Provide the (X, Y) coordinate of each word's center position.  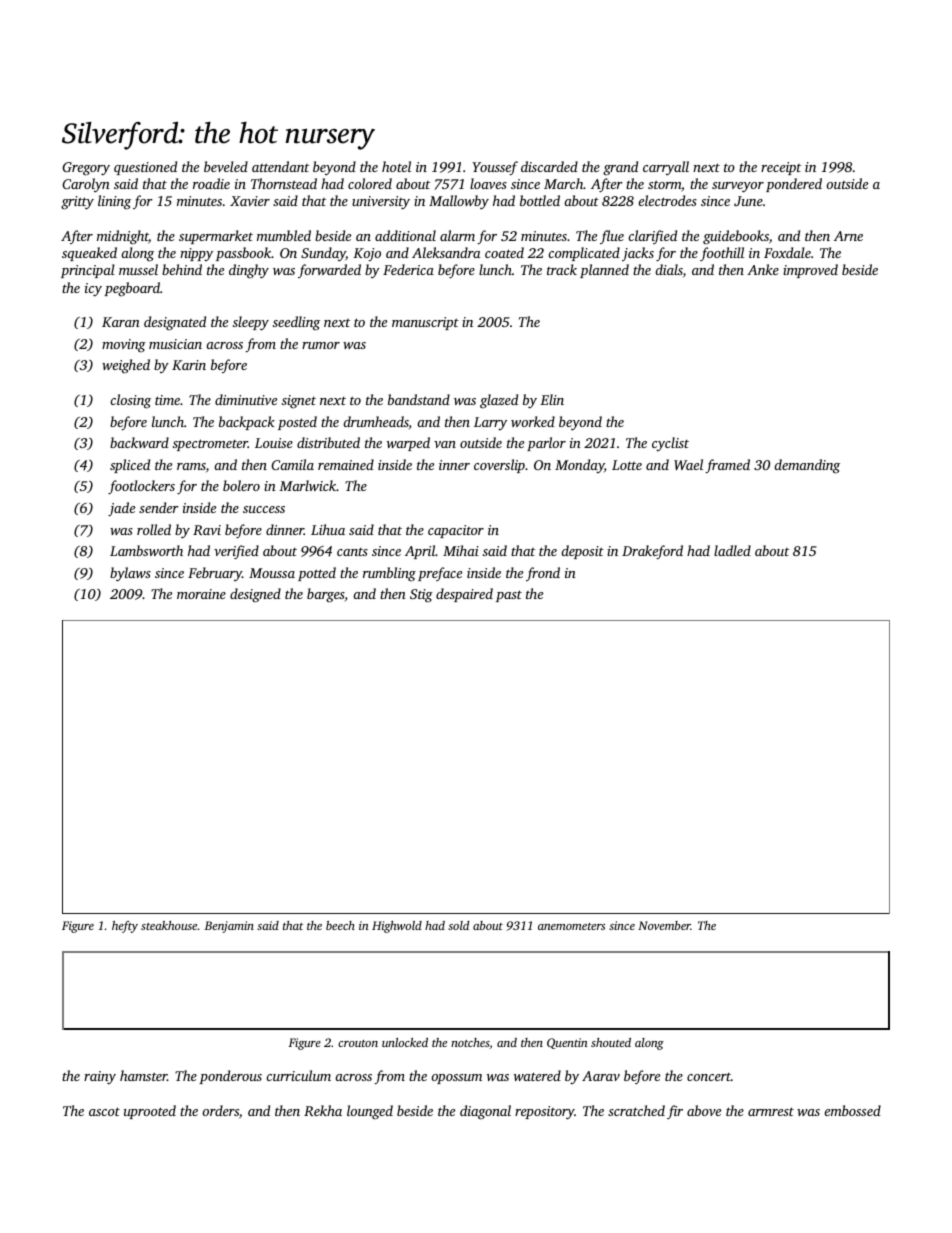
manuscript (425, 323)
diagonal (485, 1112)
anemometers (571, 926)
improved (810, 271)
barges (326, 595)
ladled (732, 550)
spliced (130, 466)
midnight (123, 237)
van (445, 444)
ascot (104, 1111)
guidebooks (736, 237)
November (664, 925)
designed (255, 595)
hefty (125, 927)
